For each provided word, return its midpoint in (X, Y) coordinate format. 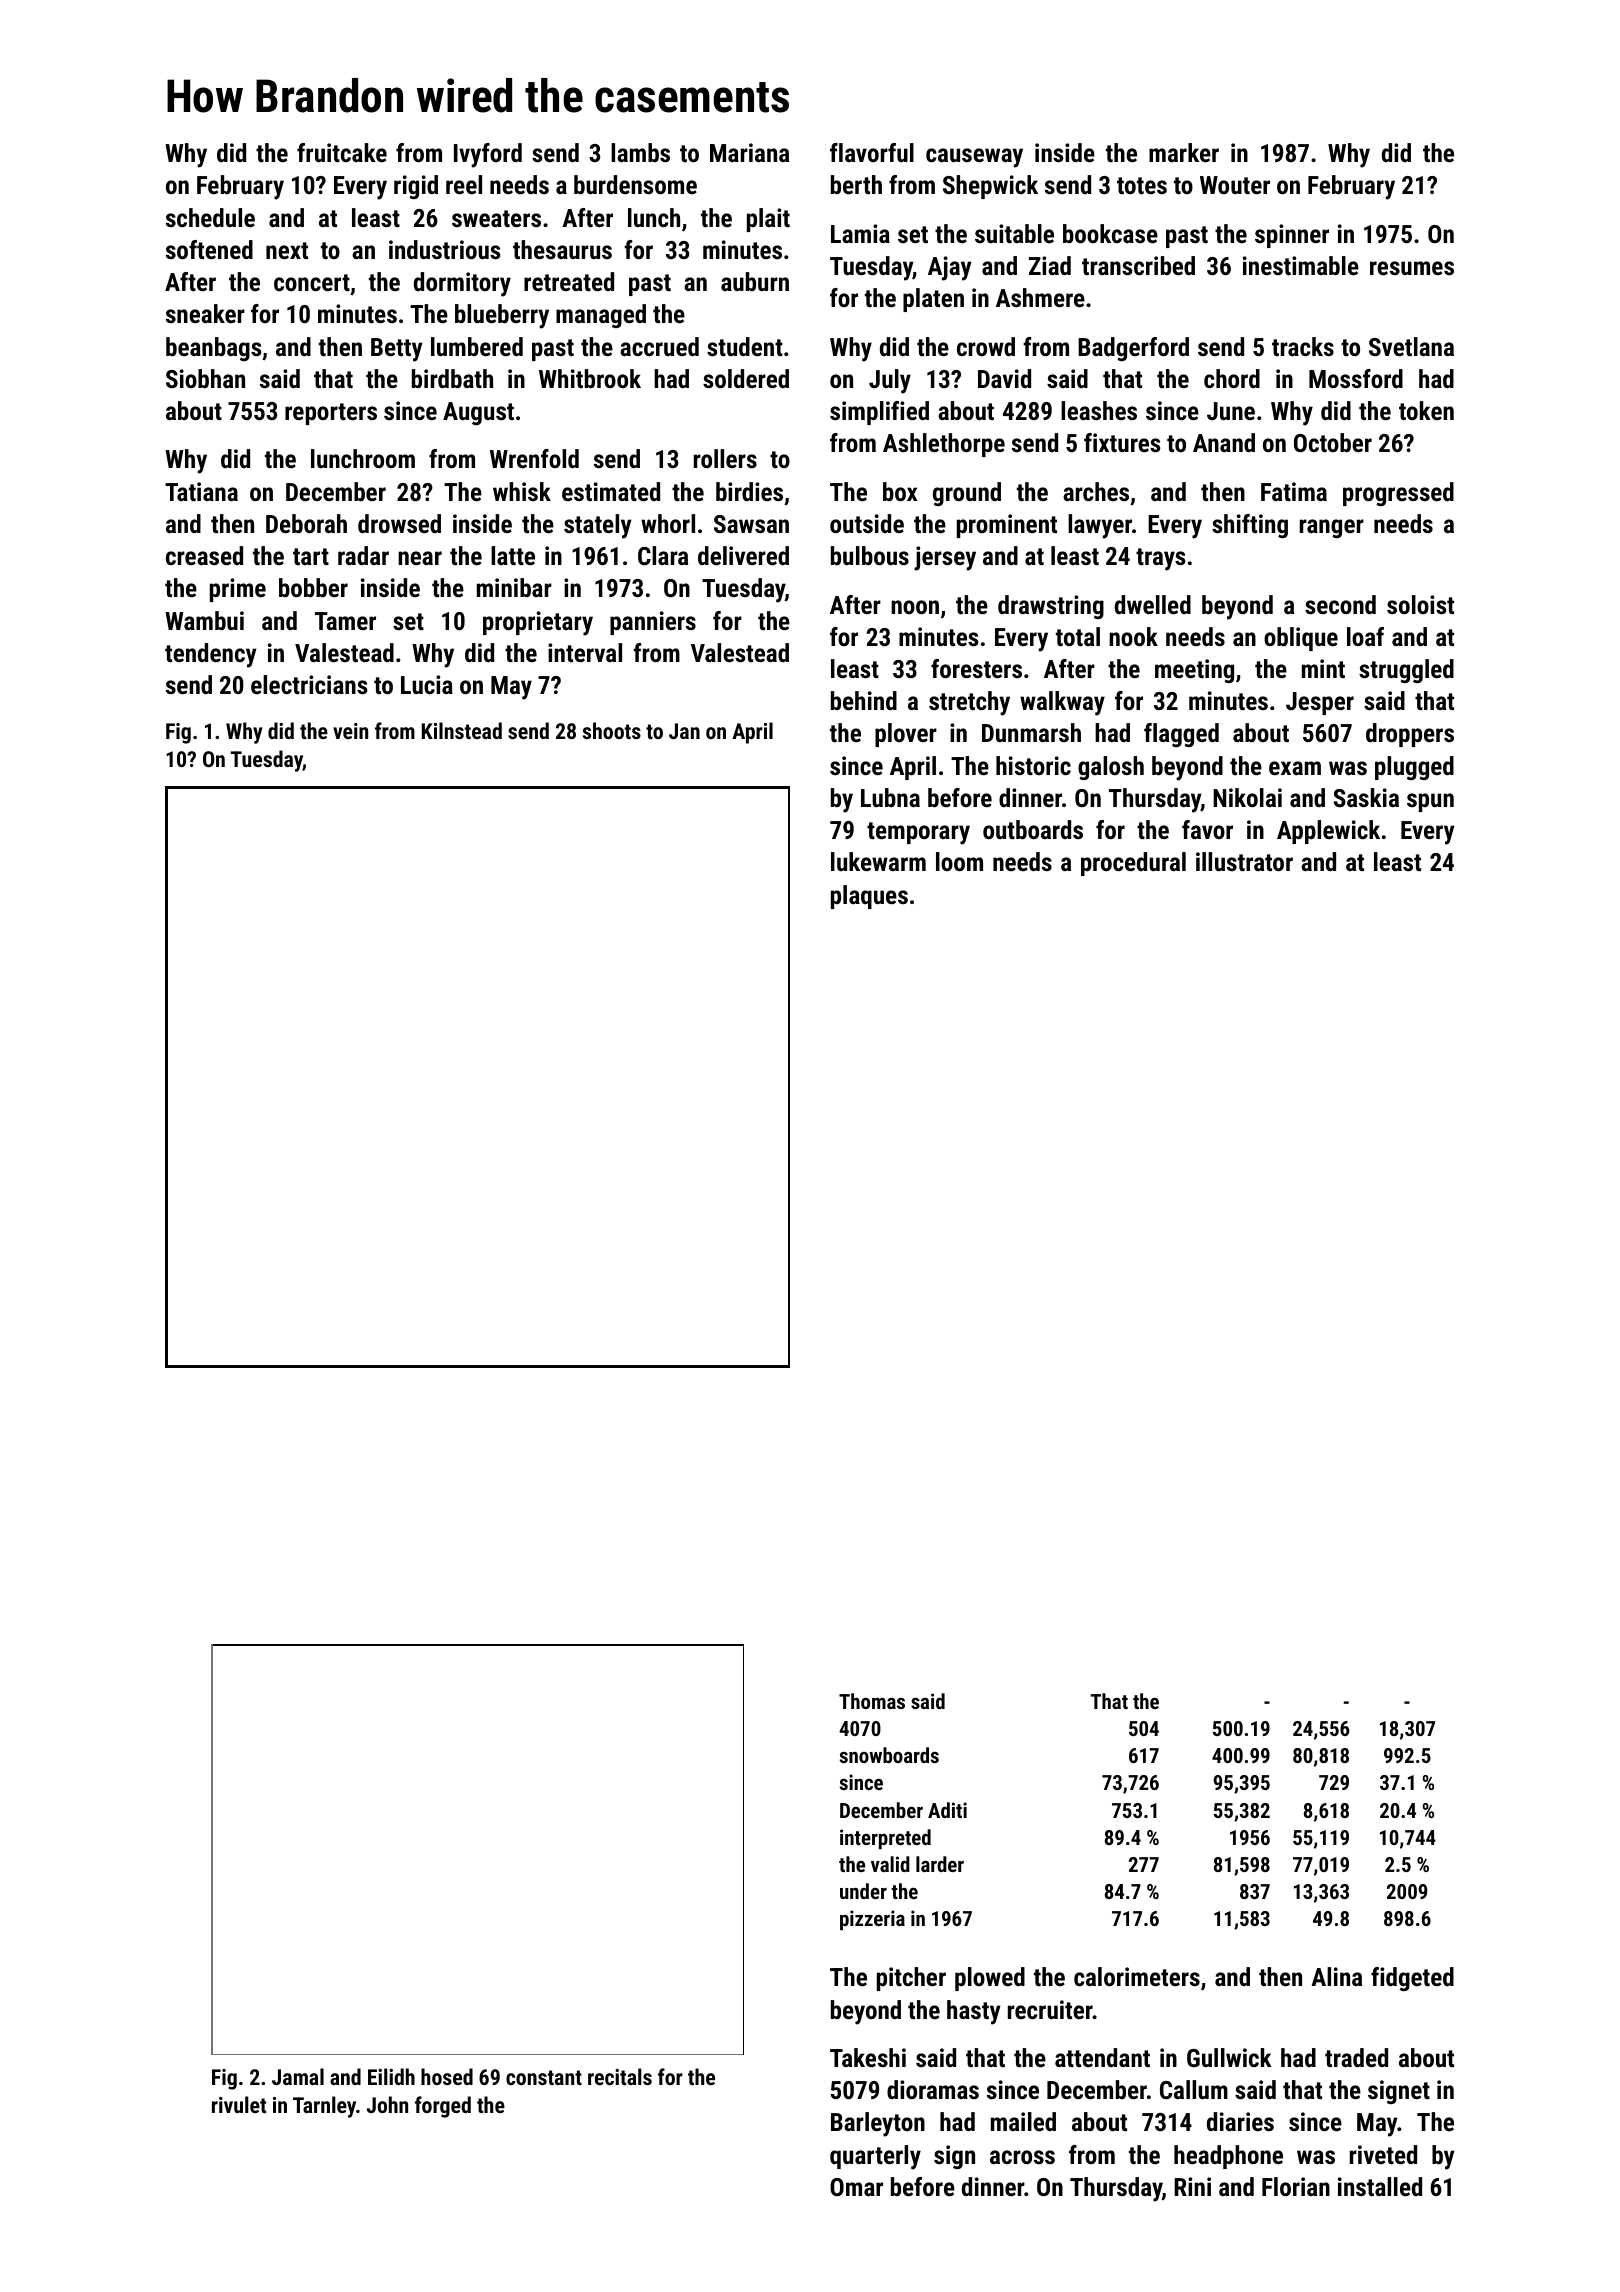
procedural (1133, 864)
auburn (755, 281)
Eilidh (391, 2076)
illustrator (1244, 861)
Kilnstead (462, 730)
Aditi (947, 1810)
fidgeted (1412, 1979)
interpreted (885, 1839)
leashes (1099, 410)
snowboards (889, 1755)
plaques (869, 897)
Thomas (872, 1701)
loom (959, 861)
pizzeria (872, 1920)
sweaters (496, 218)
